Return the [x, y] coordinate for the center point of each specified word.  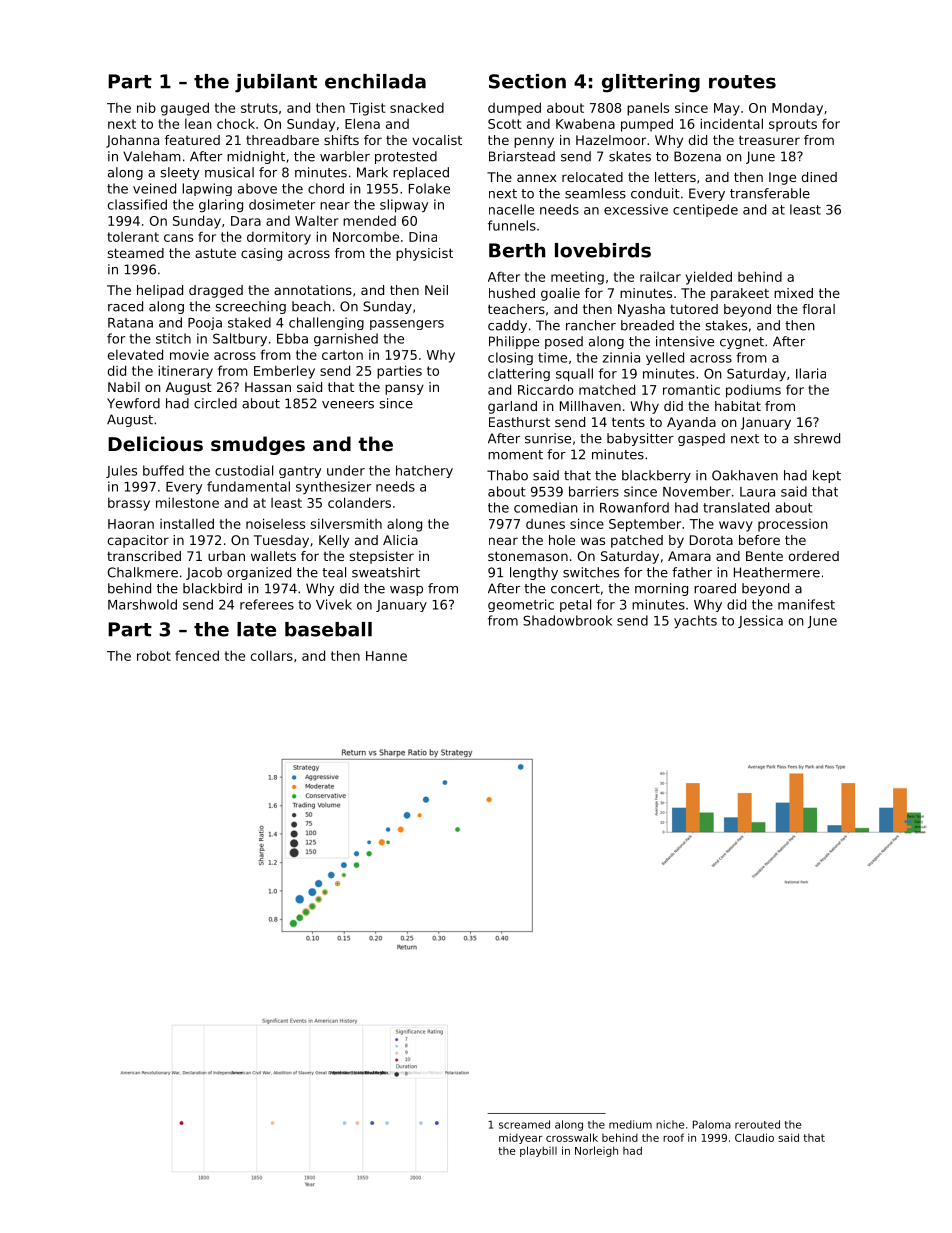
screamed [524, 1124]
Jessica [760, 621]
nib [146, 107]
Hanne [386, 656]
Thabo [507, 475]
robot [154, 656]
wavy [736, 526]
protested [406, 157]
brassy [129, 504]
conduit [655, 193]
